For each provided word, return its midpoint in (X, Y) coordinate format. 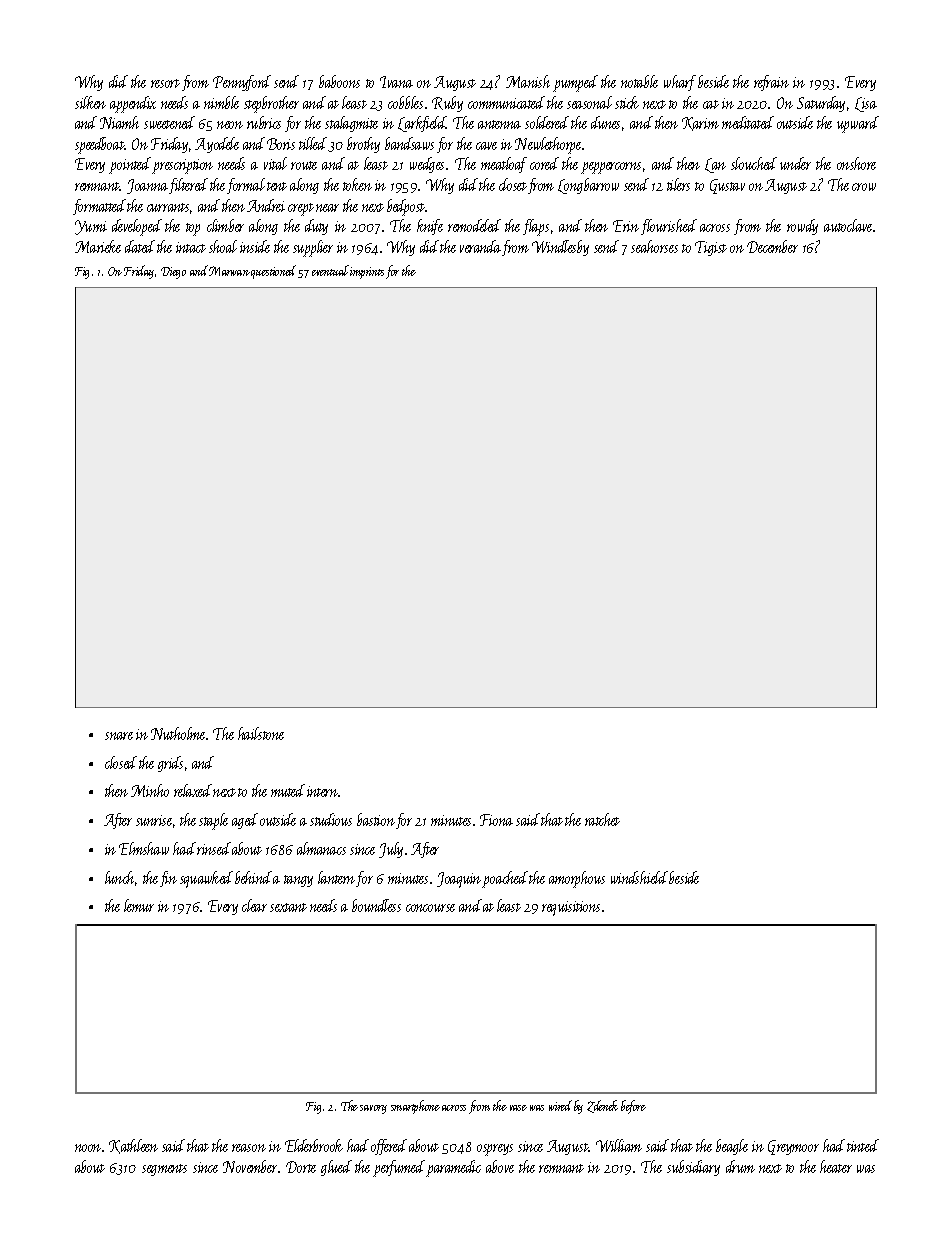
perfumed (399, 1168)
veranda (480, 246)
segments (164, 1170)
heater (836, 1166)
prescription (182, 166)
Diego (173, 273)
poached (505, 879)
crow (864, 187)
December (772, 246)
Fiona (496, 820)
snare (119, 736)
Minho (150, 790)
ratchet (602, 819)
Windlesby (560, 248)
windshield (639, 877)
